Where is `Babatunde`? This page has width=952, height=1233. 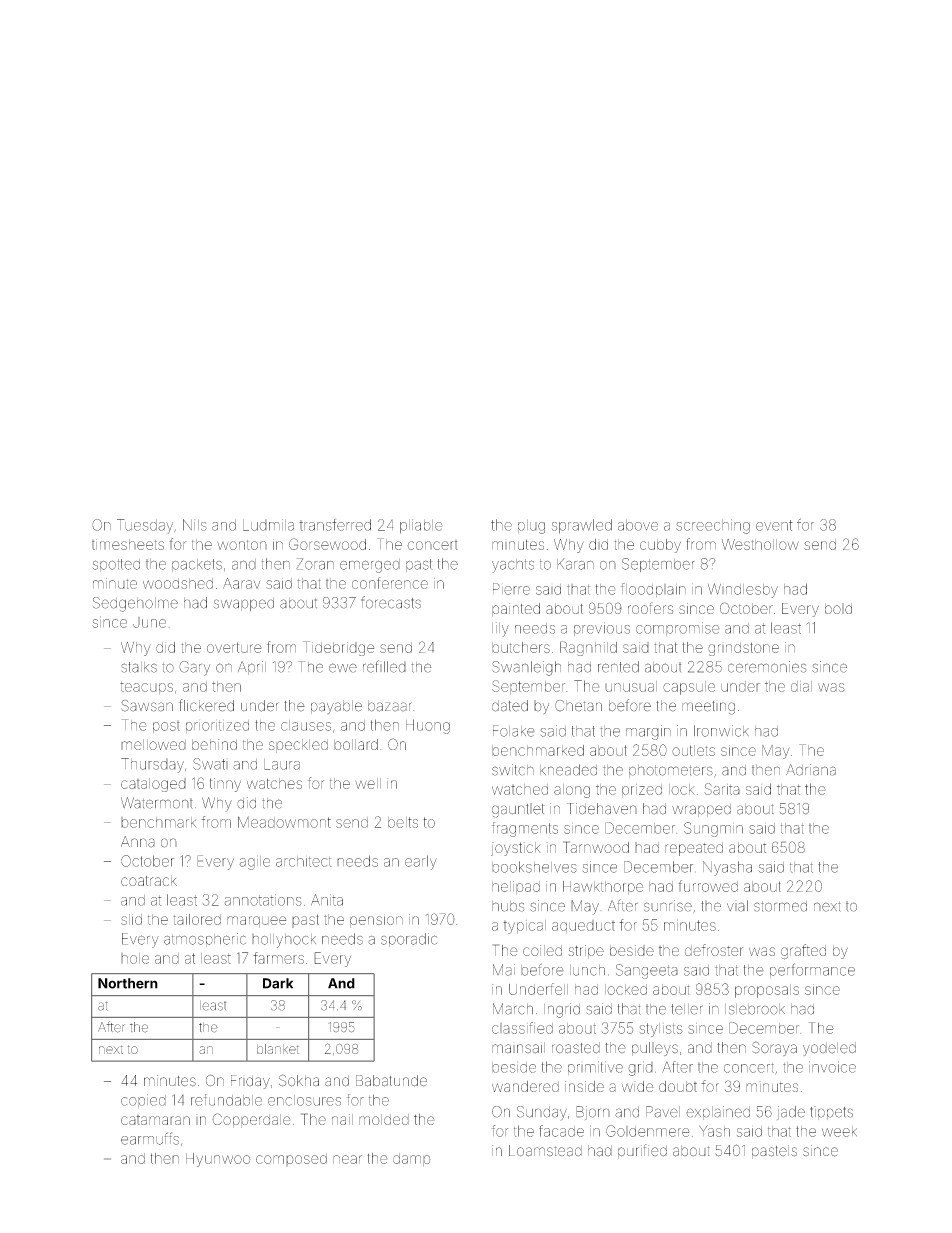
Babatunde is located at coordinates (391, 1081).
